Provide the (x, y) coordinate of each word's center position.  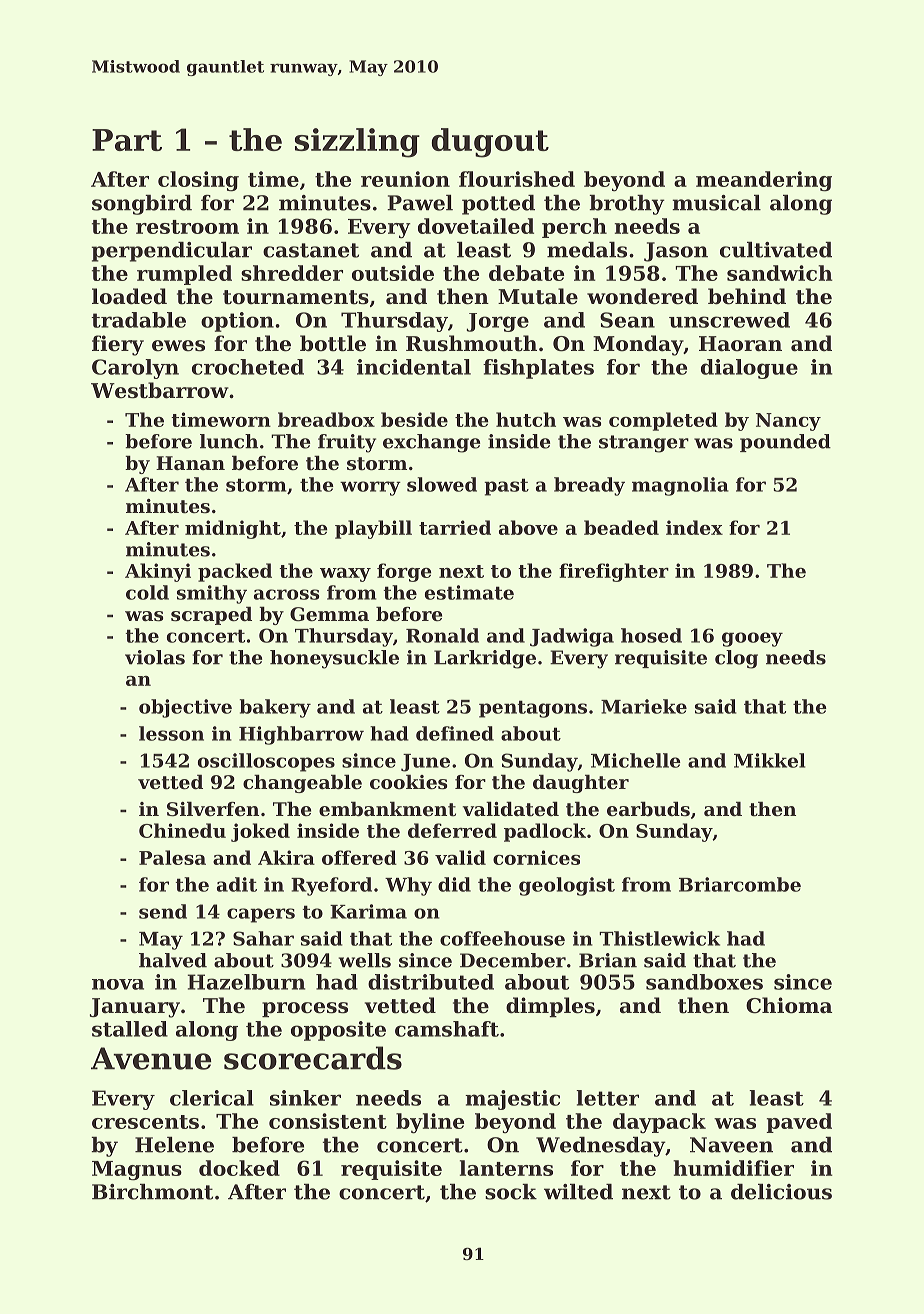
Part (127, 140)
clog (736, 659)
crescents (145, 1122)
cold (147, 592)
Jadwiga (572, 637)
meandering (764, 181)
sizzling (357, 143)
